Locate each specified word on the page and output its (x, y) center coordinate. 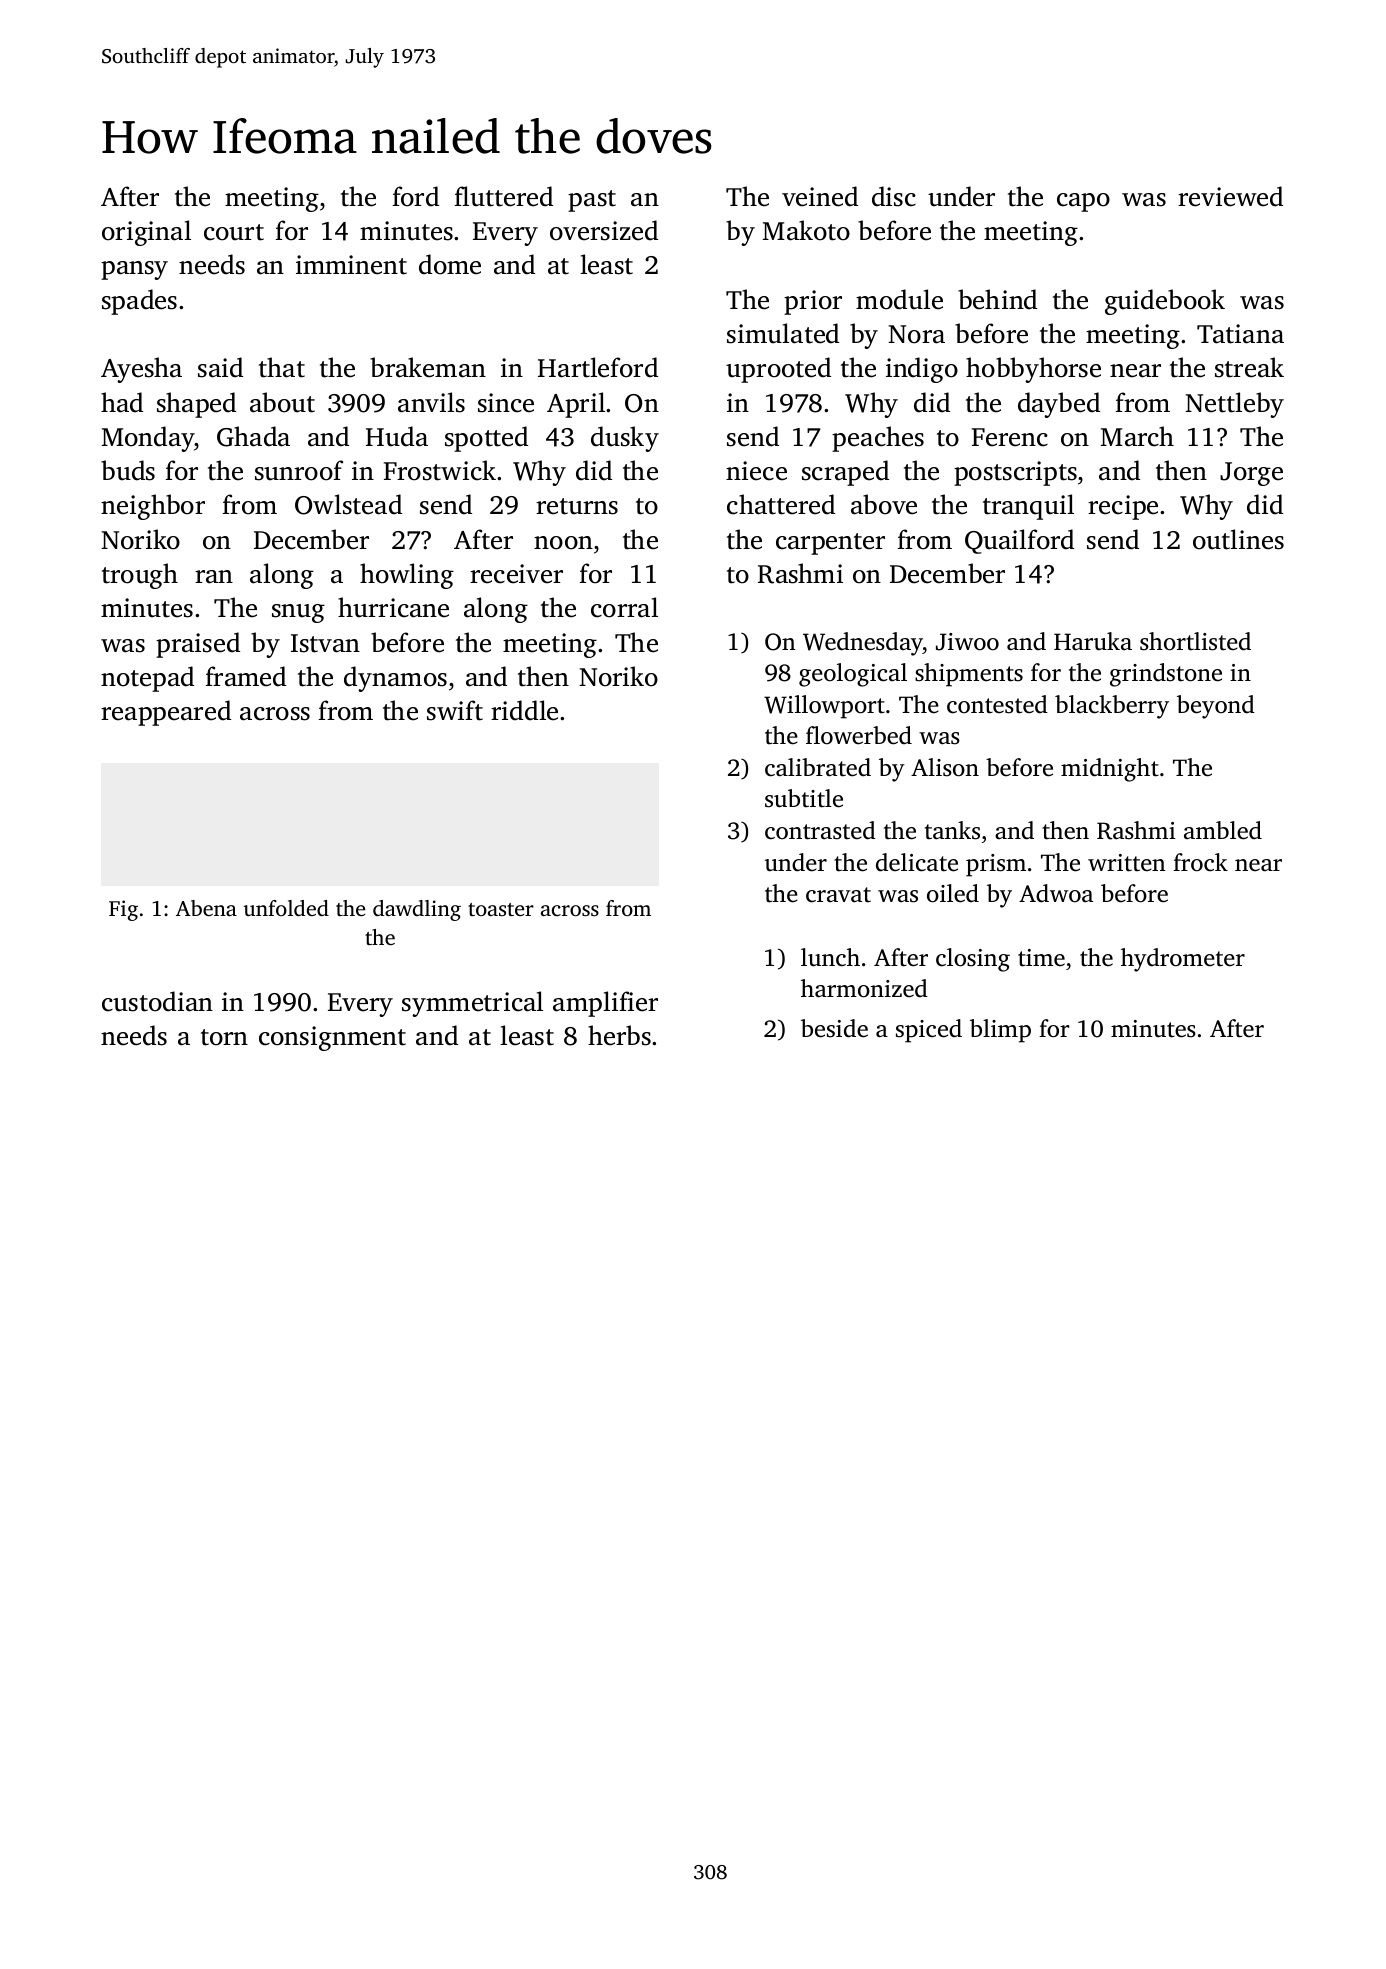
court (234, 232)
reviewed (1230, 196)
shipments (969, 675)
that (282, 367)
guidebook (1165, 302)
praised (198, 645)
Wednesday (863, 644)
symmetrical (472, 1004)
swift (455, 710)
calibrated (818, 767)
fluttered (504, 196)
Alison (945, 767)
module (899, 299)
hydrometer (1183, 960)
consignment (332, 1038)
